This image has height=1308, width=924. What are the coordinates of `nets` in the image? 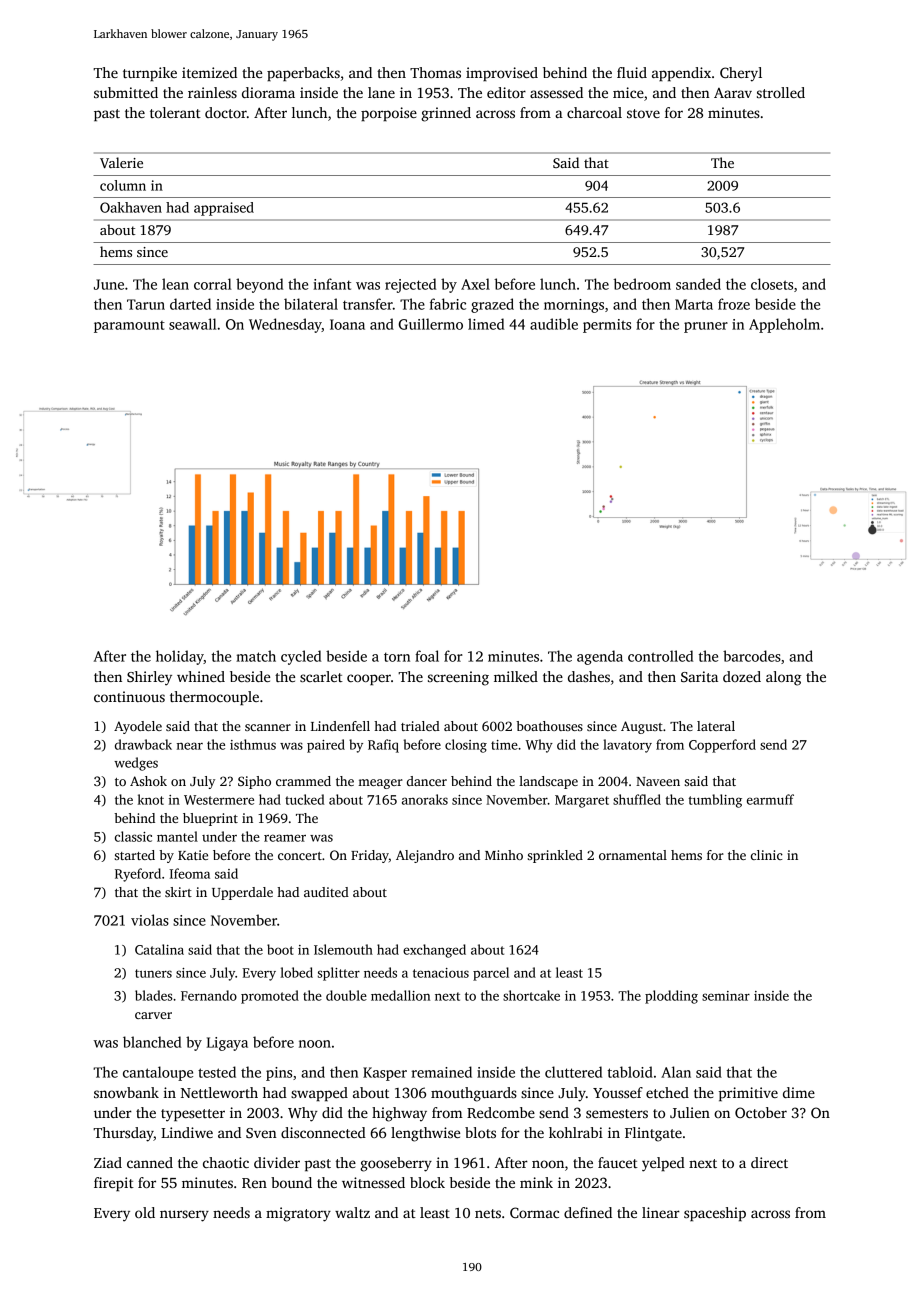 It's located at (488, 1213).
